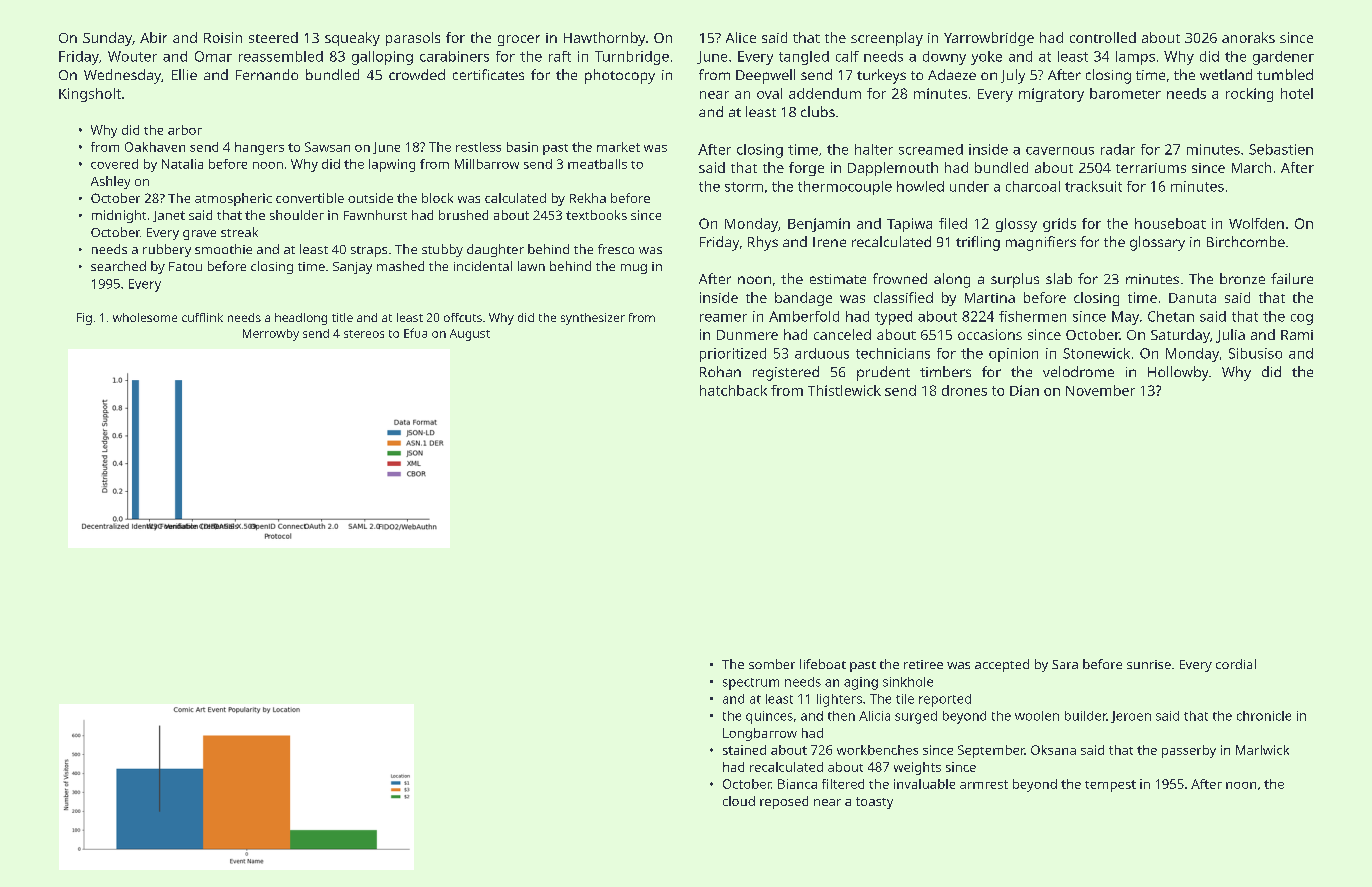 This image has height=887, width=1372. What do you see at coordinates (739, 801) in the image?
I see `cloud` at bounding box center [739, 801].
